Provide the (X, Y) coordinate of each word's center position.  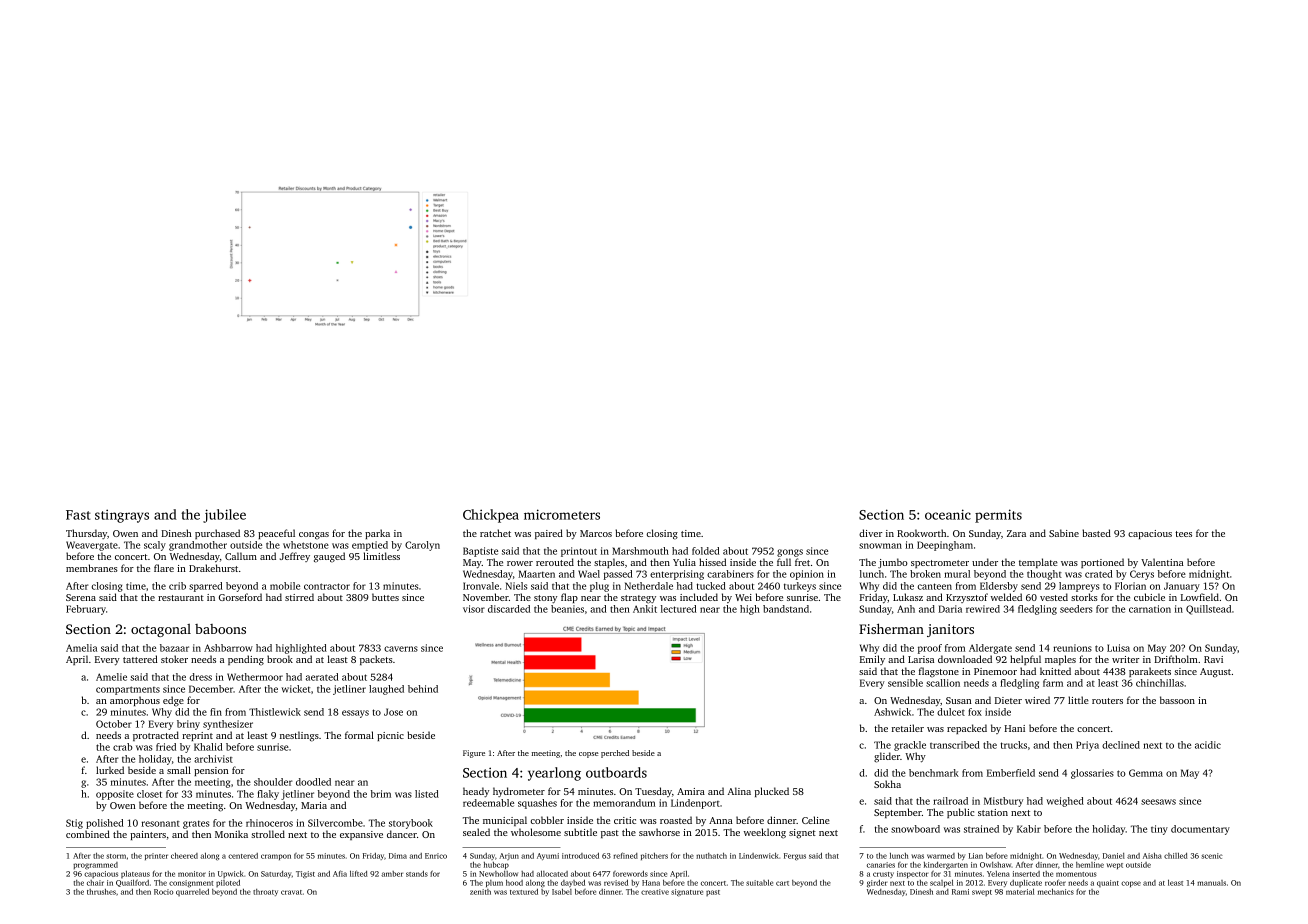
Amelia (81, 648)
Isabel (562, 891)
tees (1183, 534)
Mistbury (1003, 802)
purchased (217, 534)
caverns (401, 649)
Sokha (887, 784)
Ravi (1213, 659)
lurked (110, 770)
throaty (265, 892)
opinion (807, 575)
